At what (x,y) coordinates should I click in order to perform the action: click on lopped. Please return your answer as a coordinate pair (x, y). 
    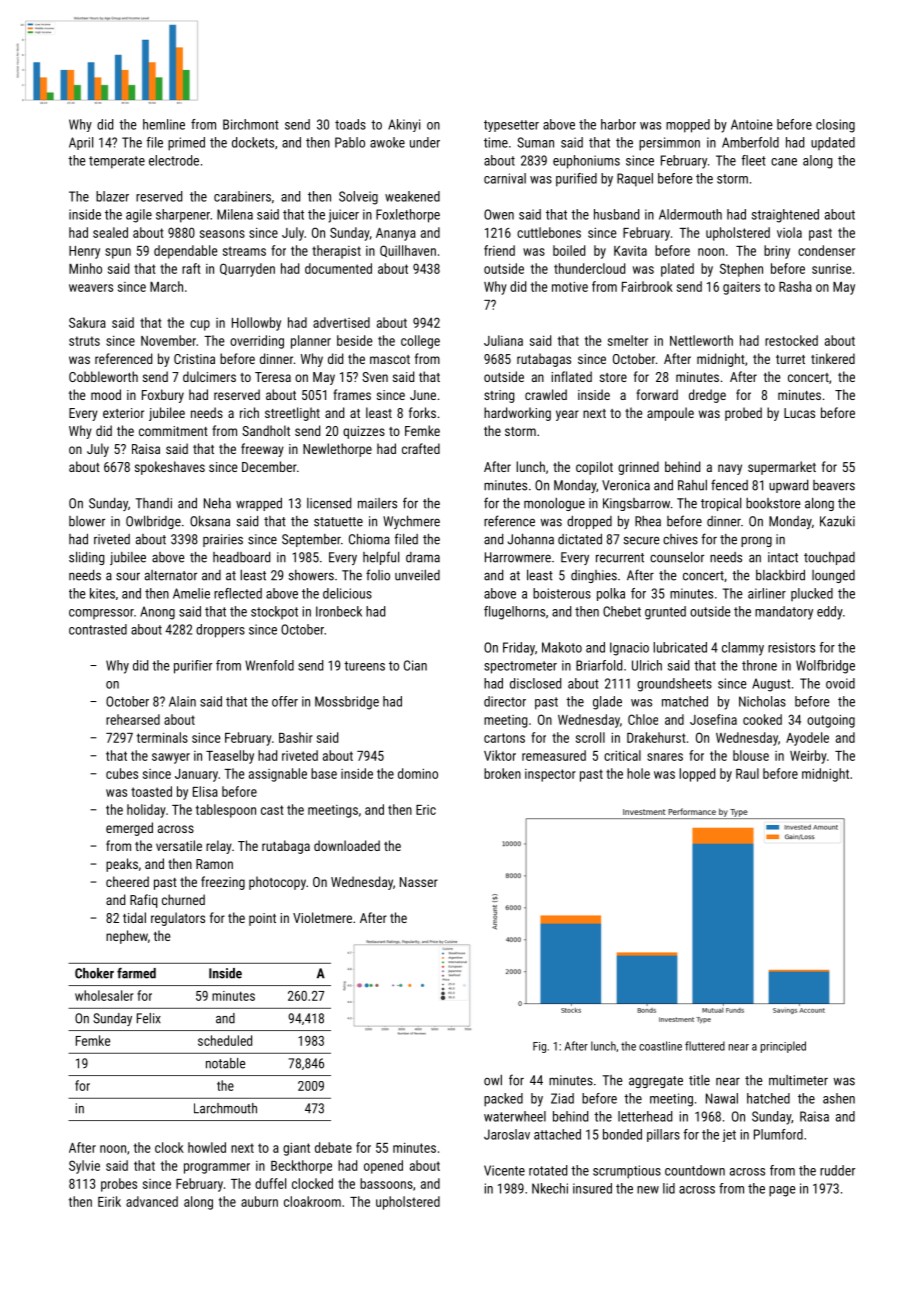
    Looking at the image, I should click on (697, 775).
